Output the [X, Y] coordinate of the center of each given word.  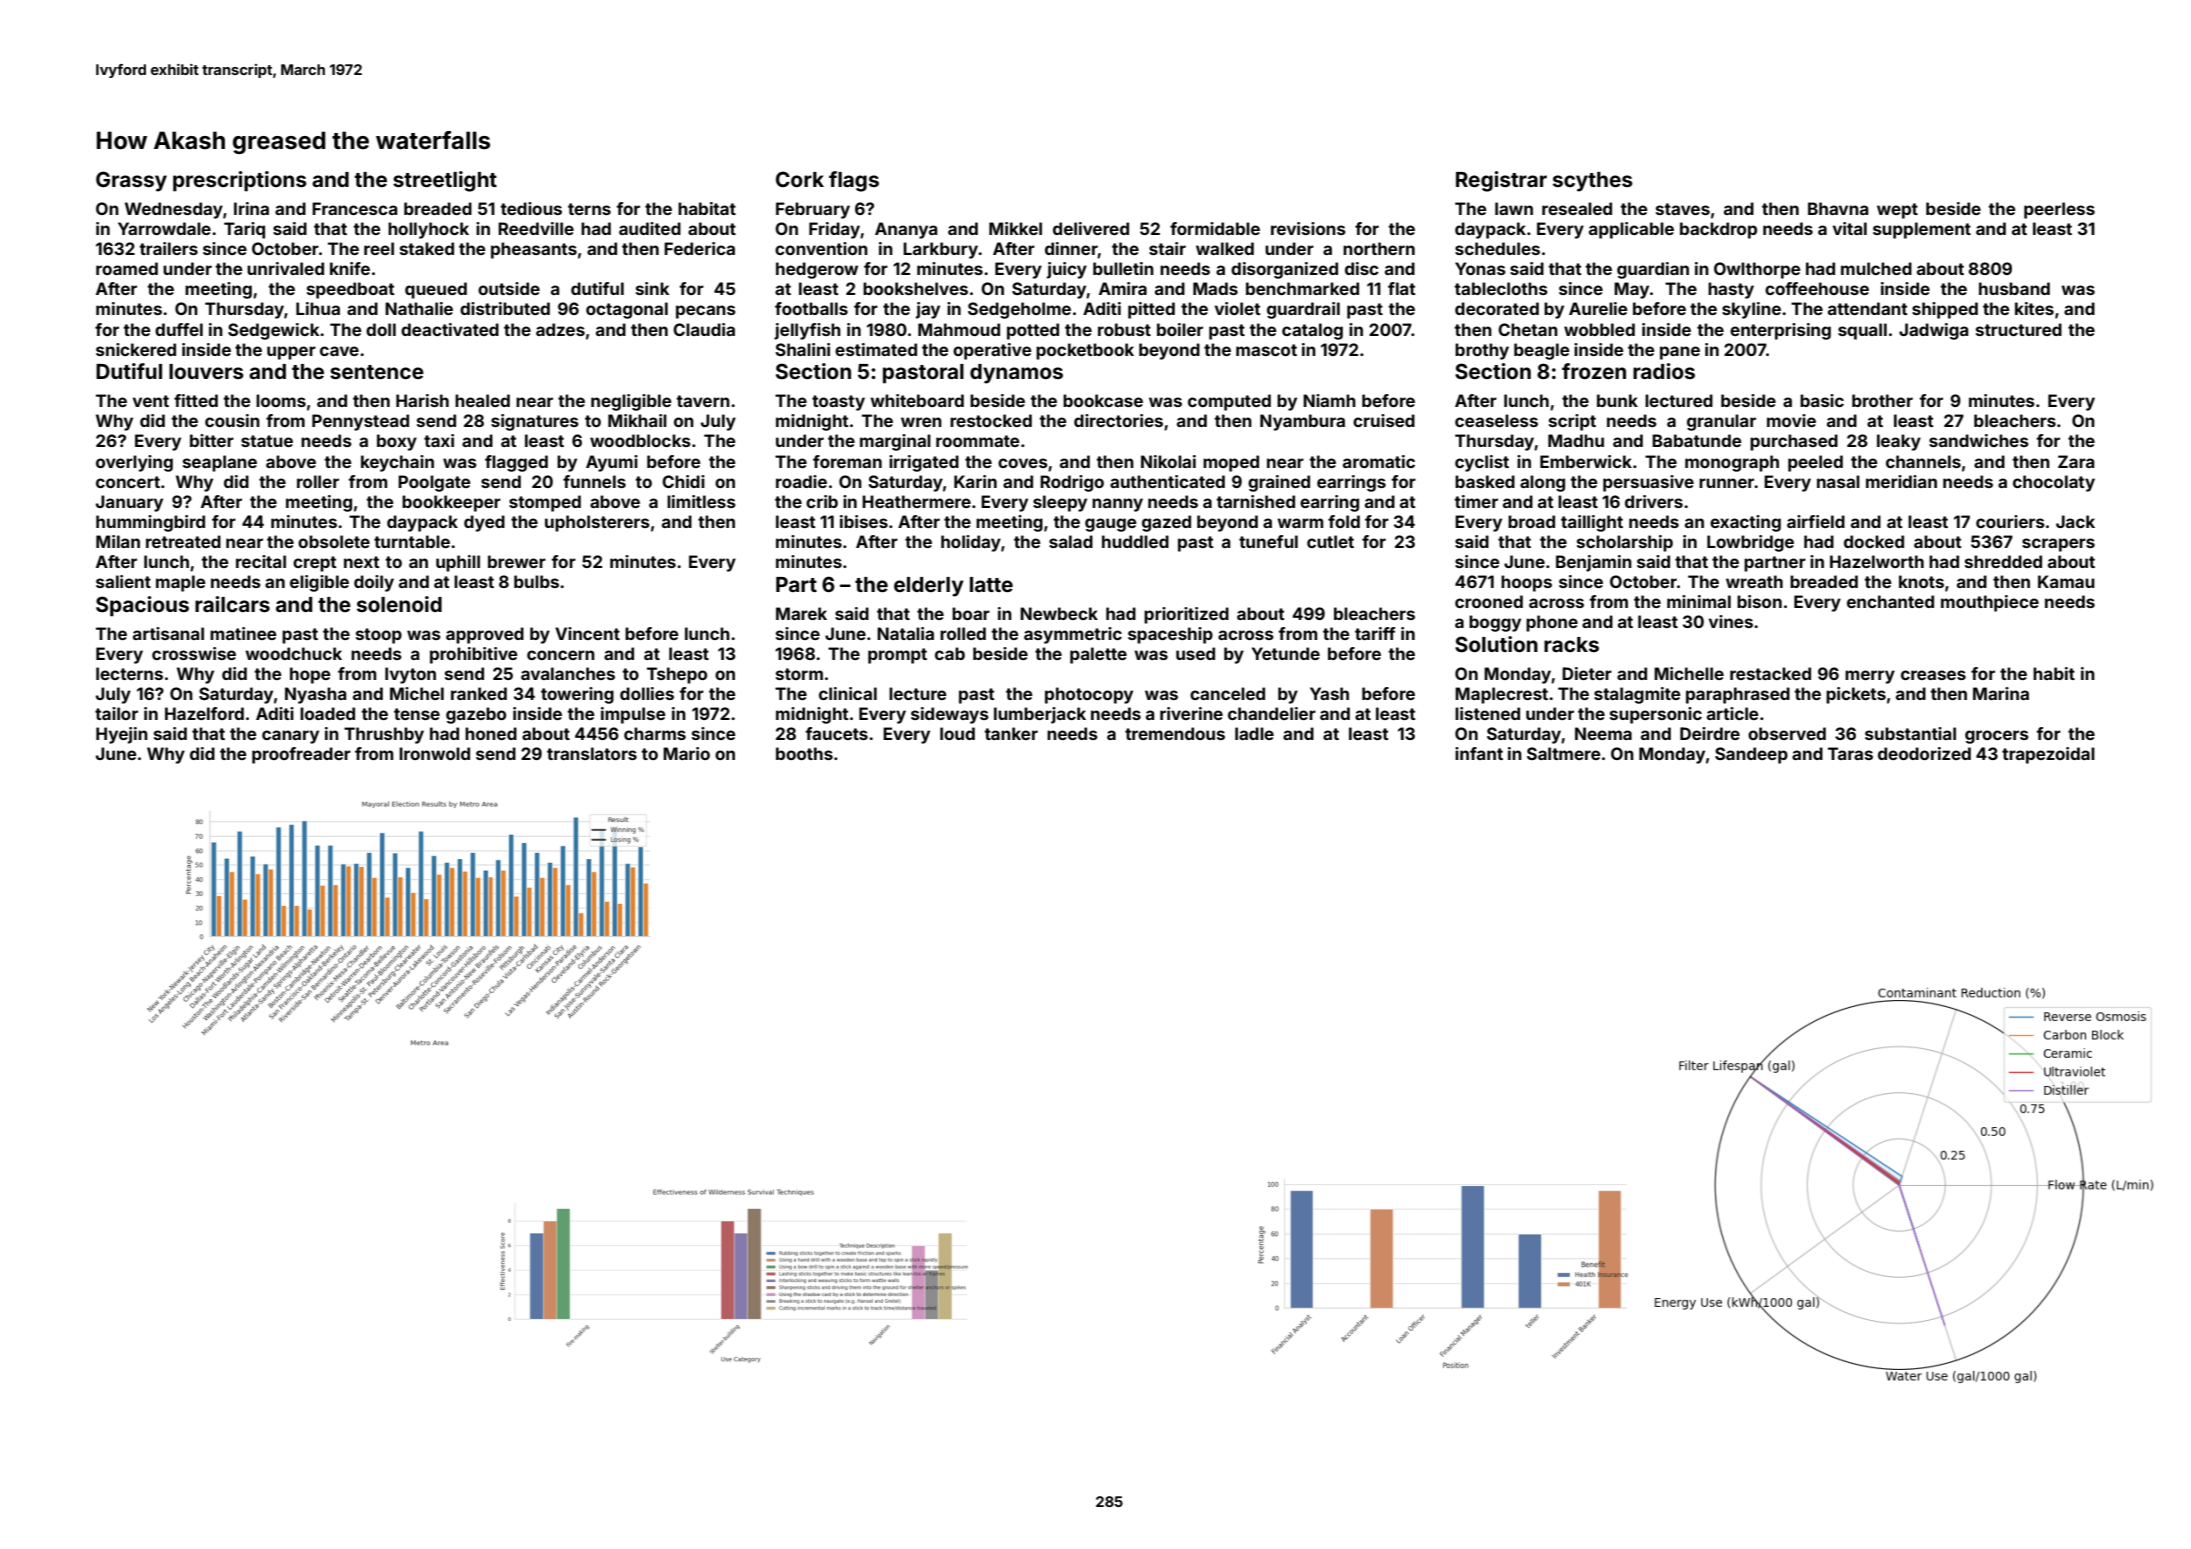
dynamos [1016, 374]
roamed [127, 268]
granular [1721, 422]
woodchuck [293, 653]
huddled [1135, 541]
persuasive [1648, 483]
